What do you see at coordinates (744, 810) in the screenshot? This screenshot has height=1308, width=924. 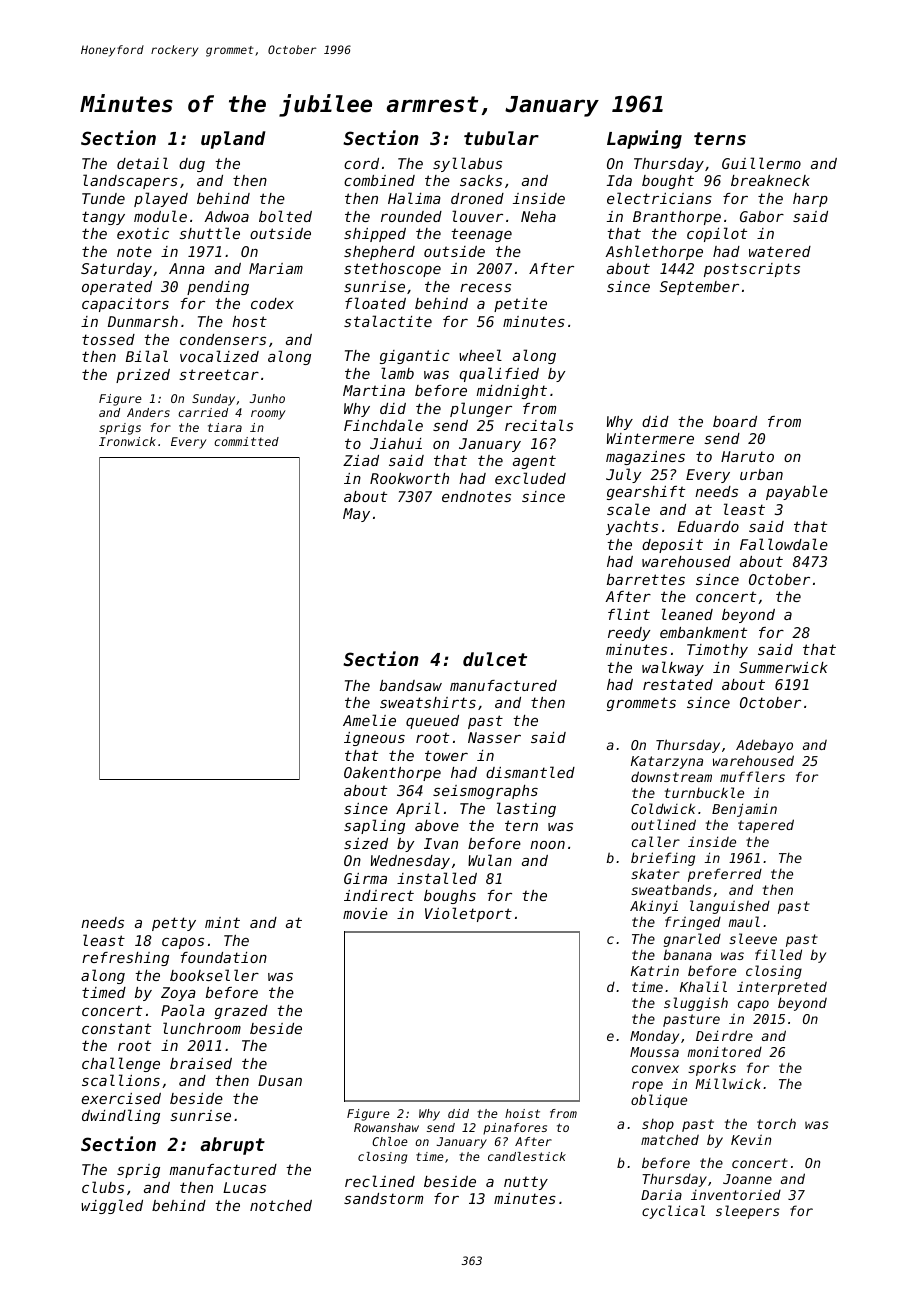 I see `Benjamin` at bounding box center [744, 810].
